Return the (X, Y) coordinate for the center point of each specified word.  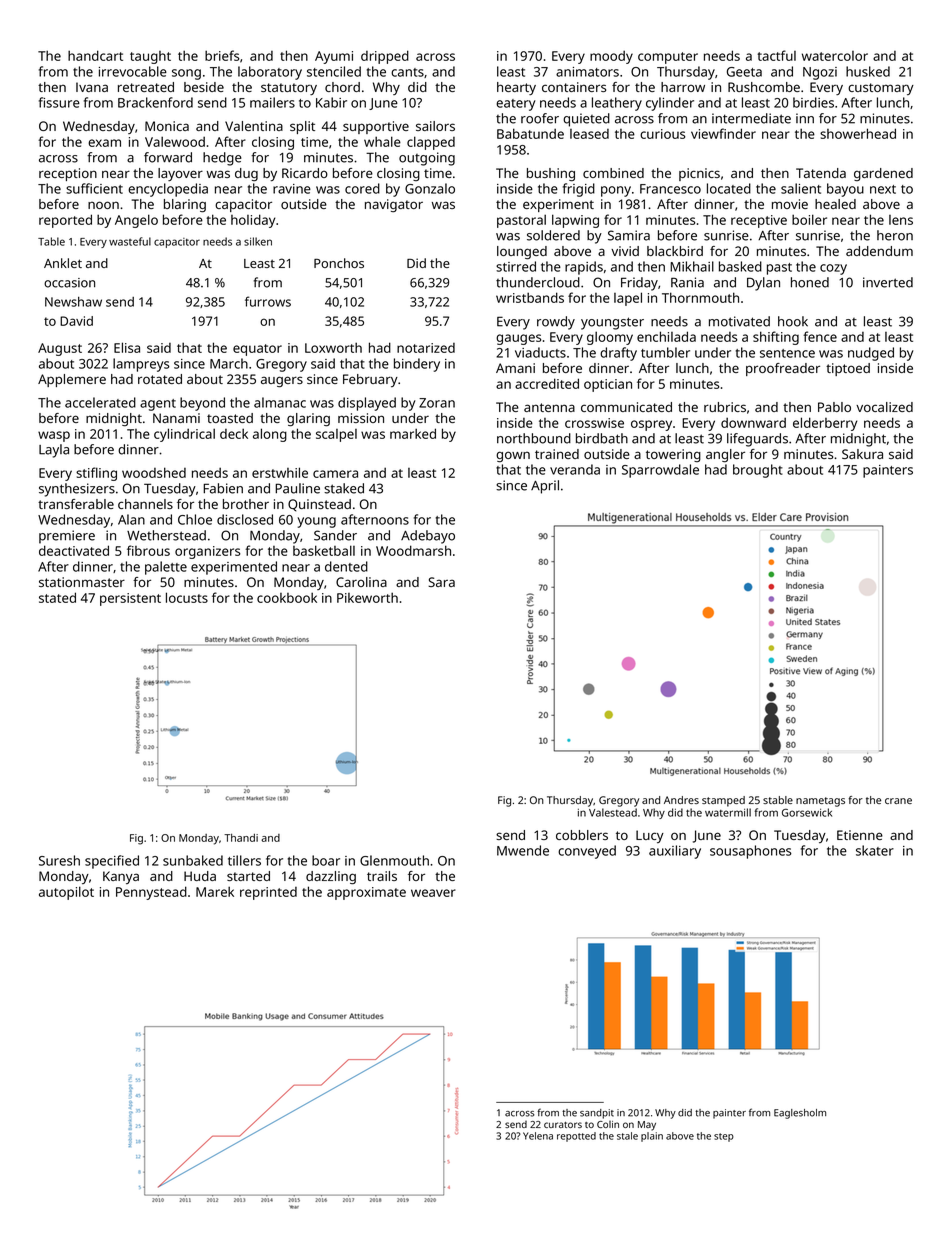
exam (104, 143)
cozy (833, 269)
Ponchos (339, 263)
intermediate (751, 118)
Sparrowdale (660, 471)
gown (513, 456)
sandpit (597, 1114)
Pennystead (151, 893)
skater (875, 850)
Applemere (72, 380)
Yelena (538, 1136)
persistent (130, 599)
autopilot (66, 893)
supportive (376, 127)
